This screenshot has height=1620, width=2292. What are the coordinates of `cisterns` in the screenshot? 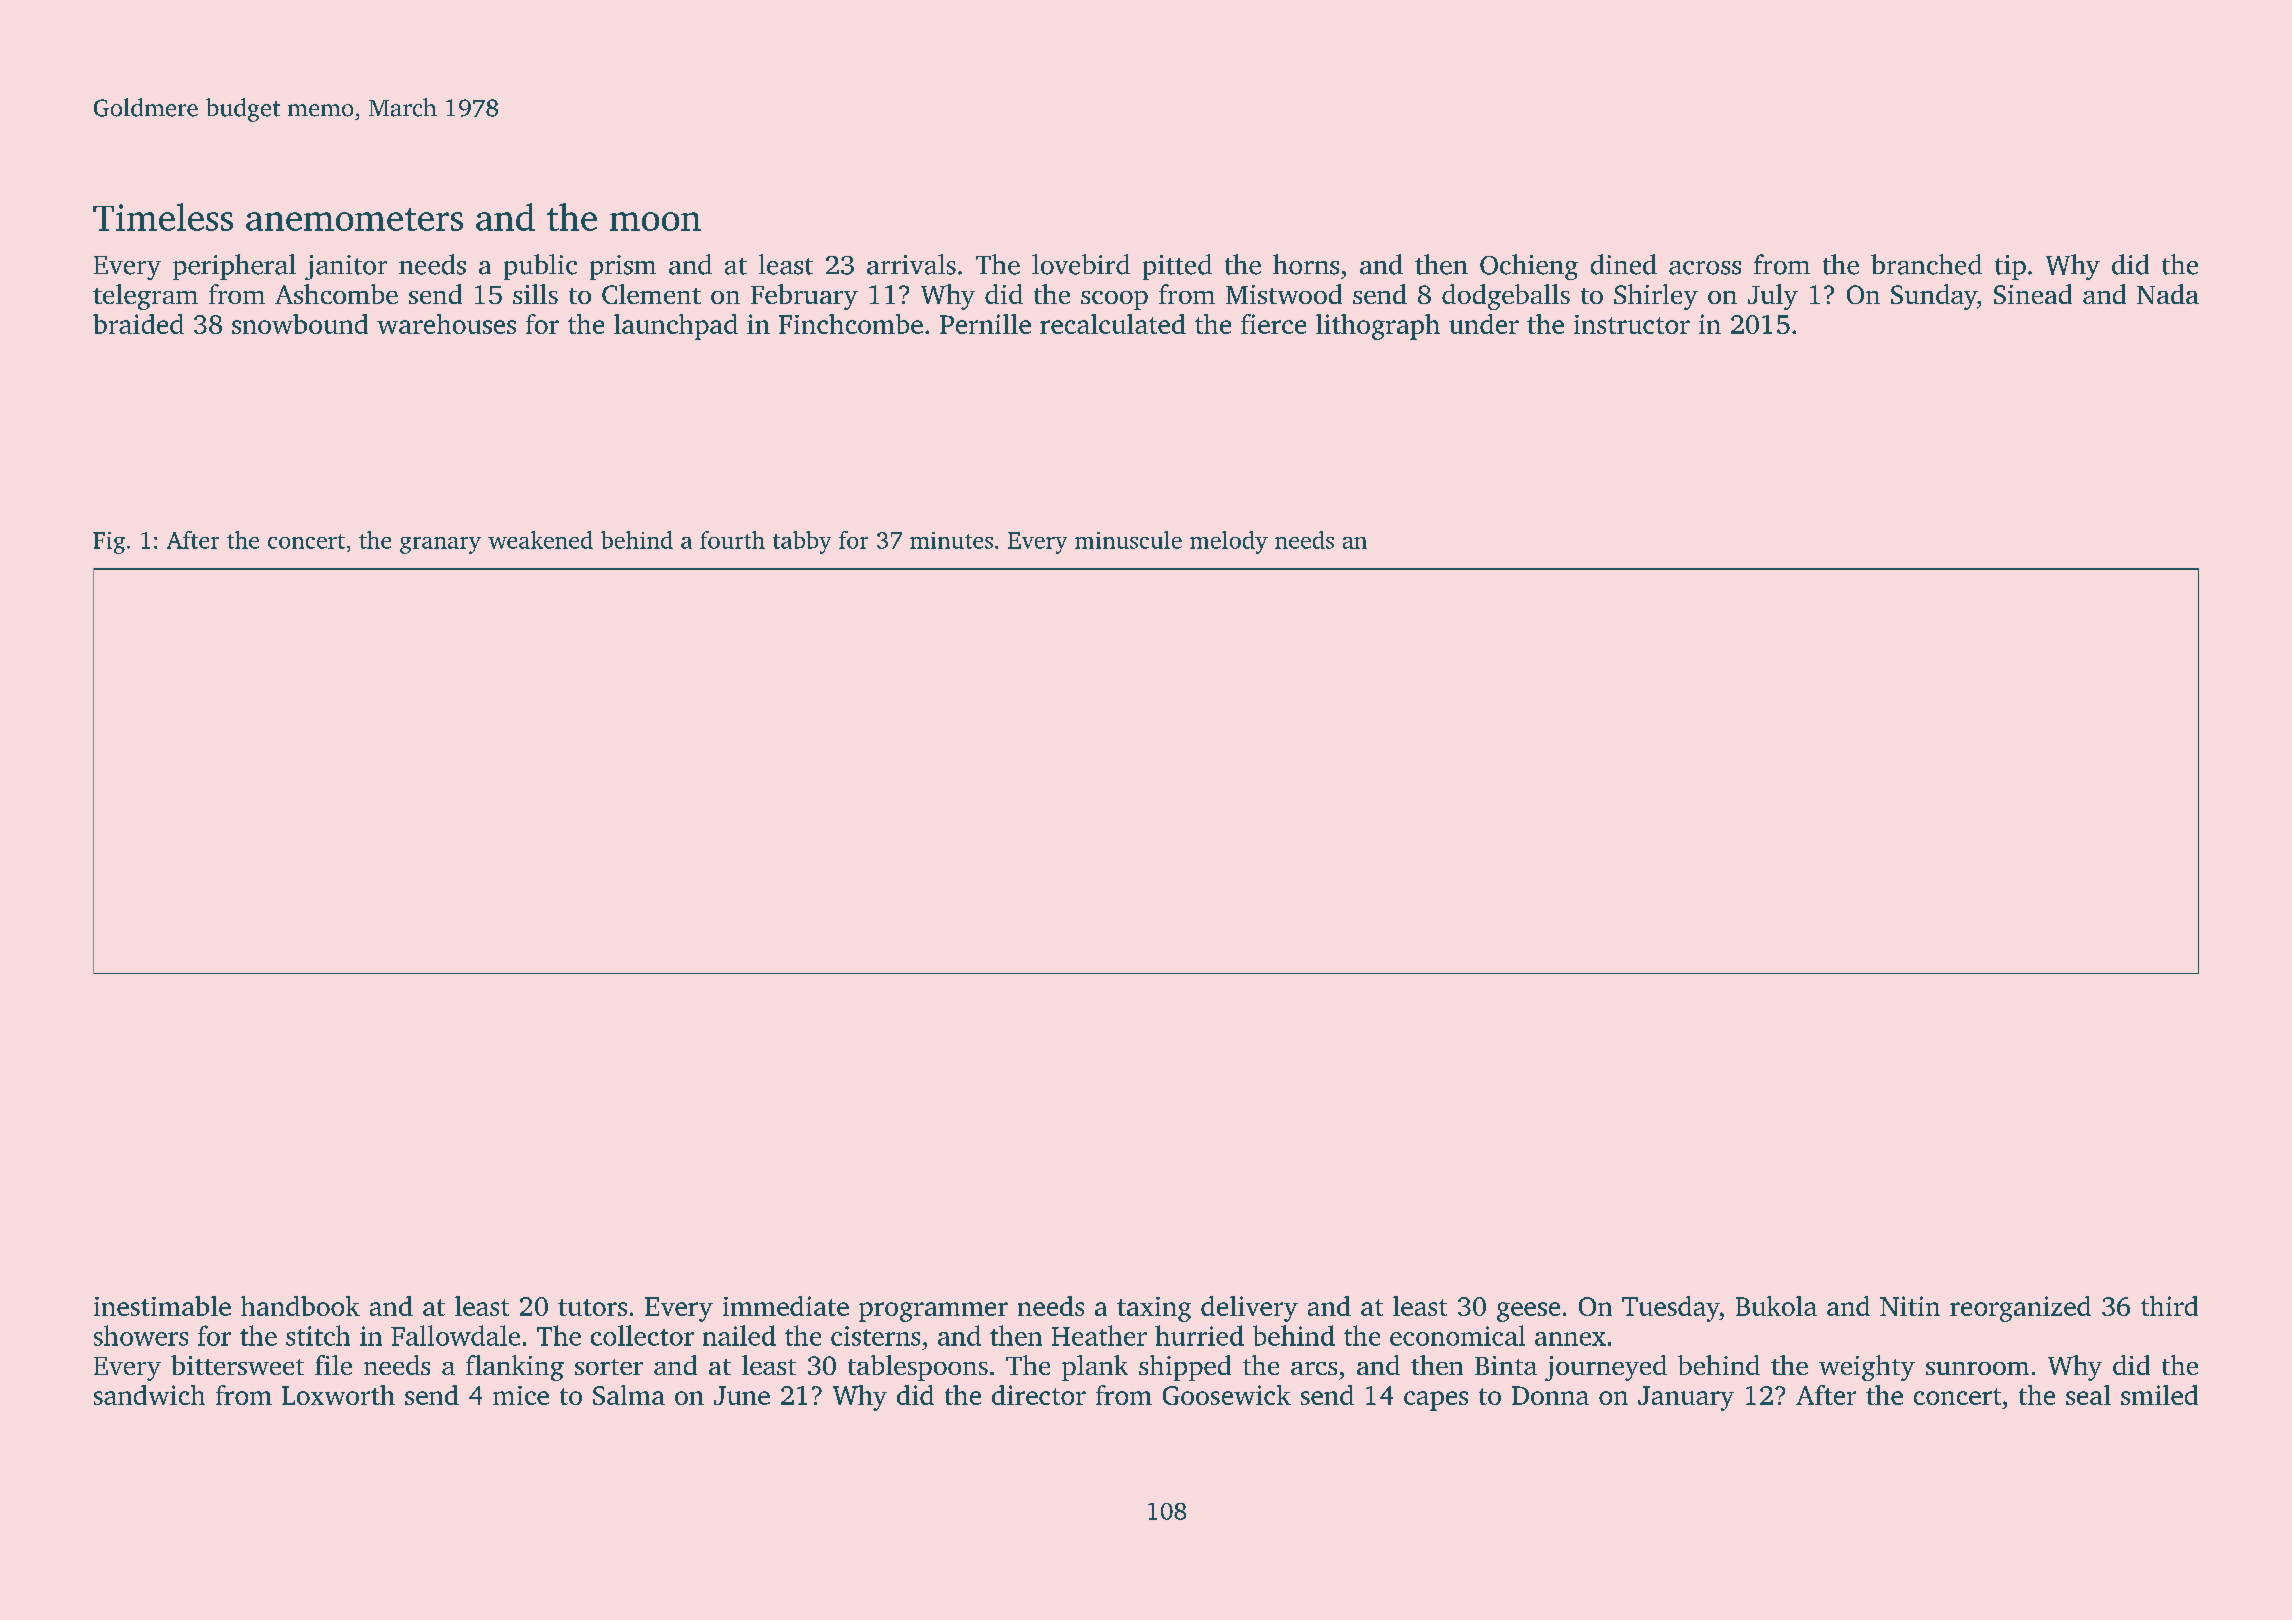 It's located at (875, 1336).
